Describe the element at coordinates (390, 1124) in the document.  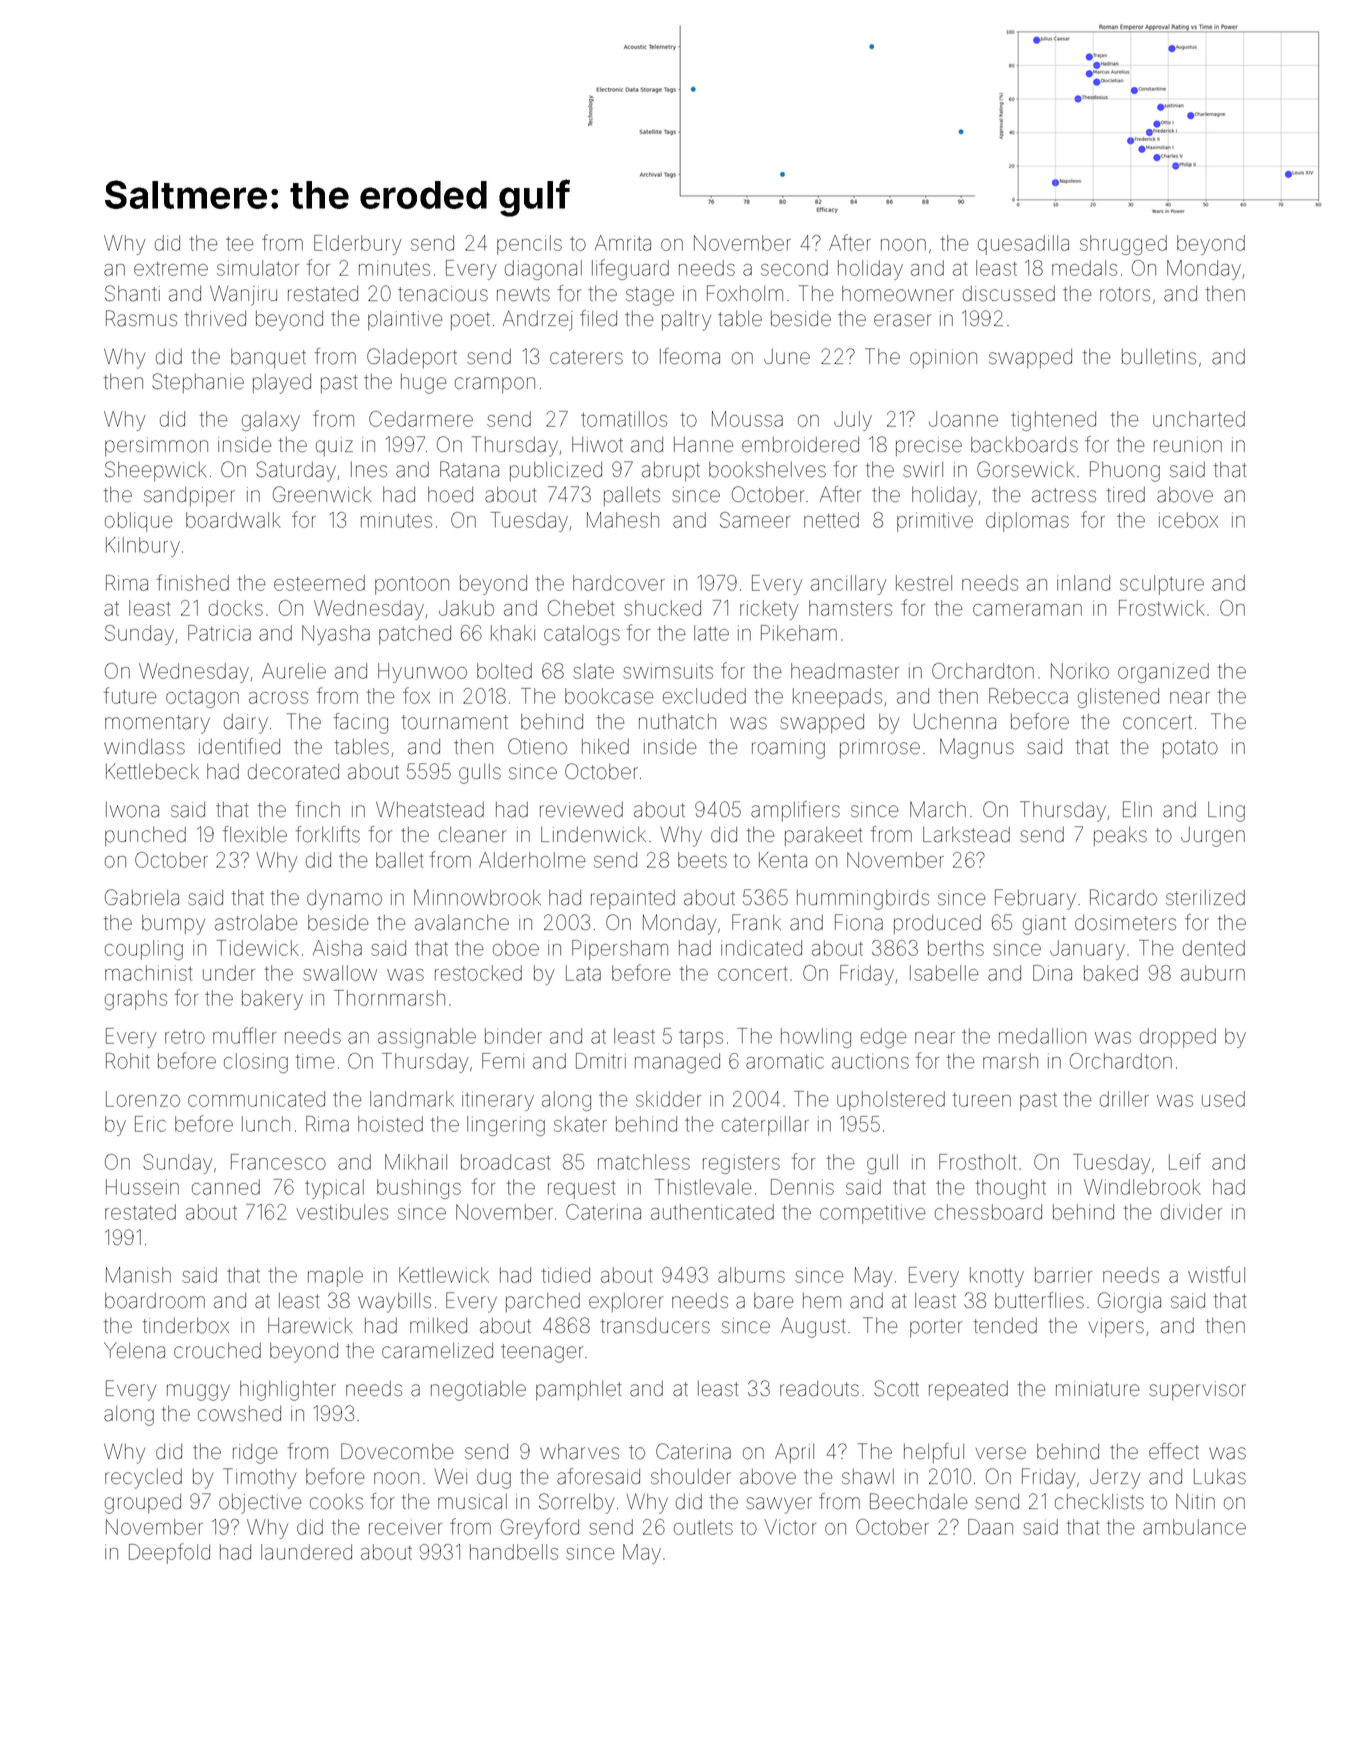
I see `hoisted` at that location.
